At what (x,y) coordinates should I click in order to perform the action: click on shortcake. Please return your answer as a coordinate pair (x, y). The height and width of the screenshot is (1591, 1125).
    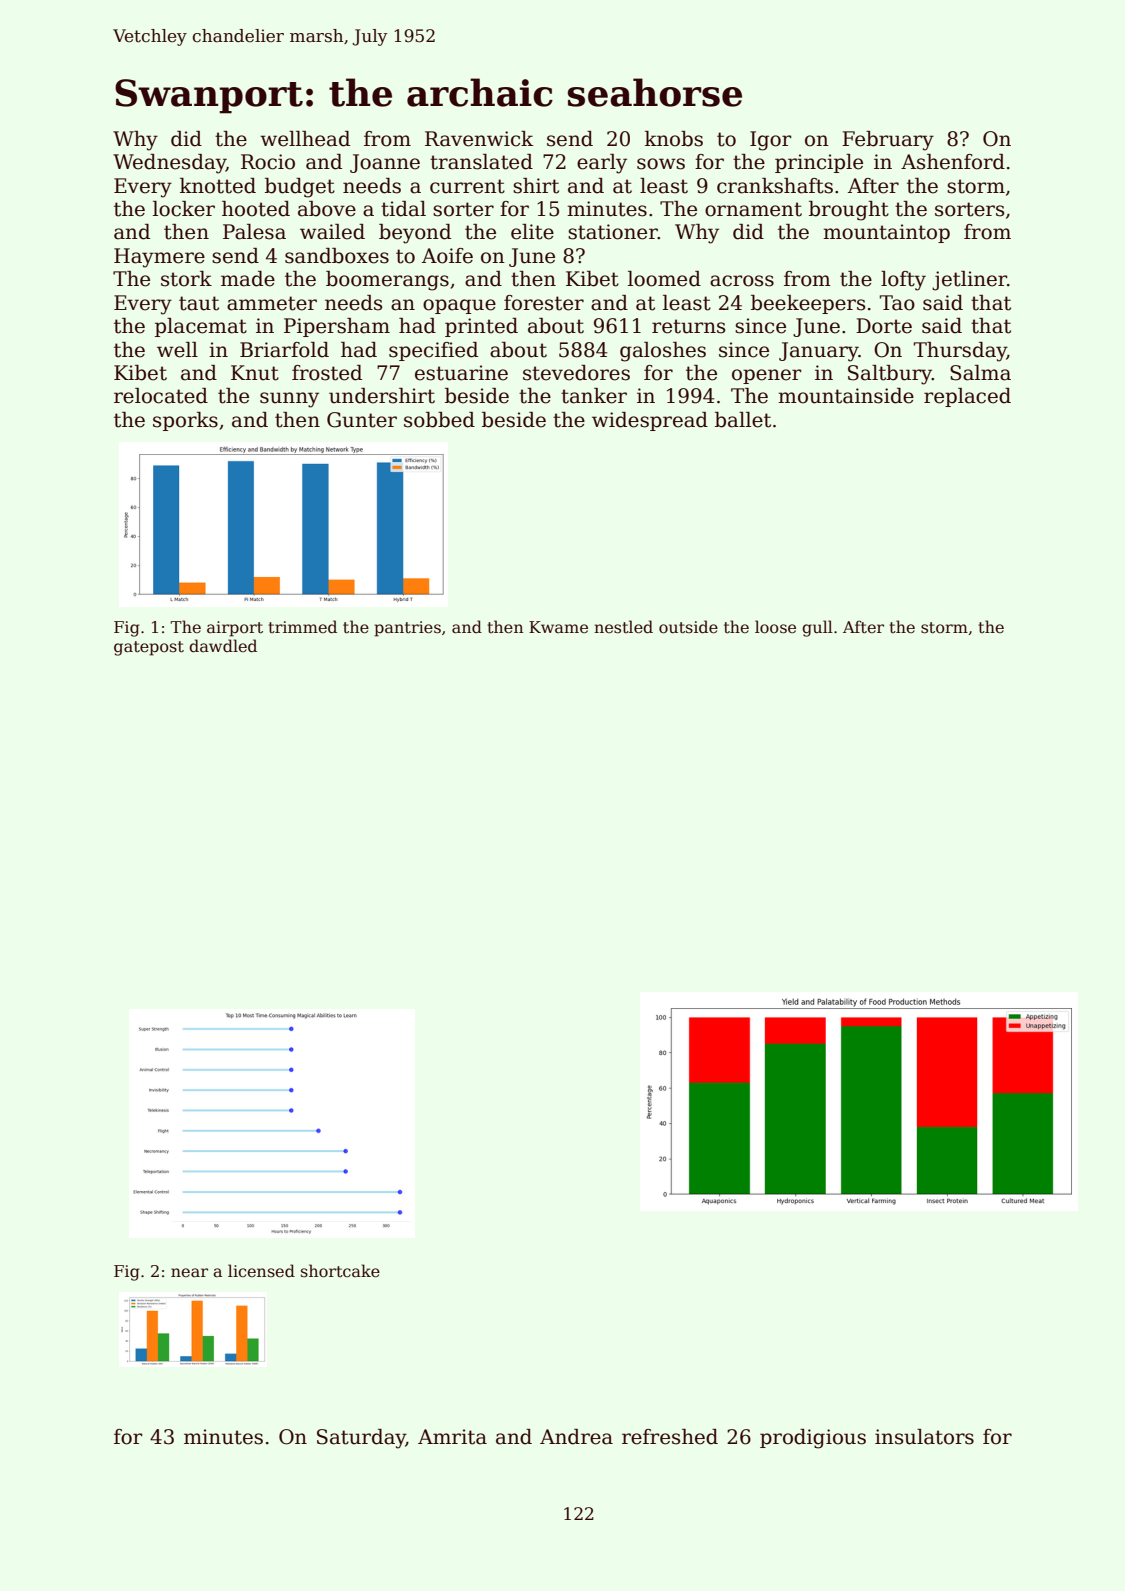
    Looking at the image, I should click on (340, 1271).
